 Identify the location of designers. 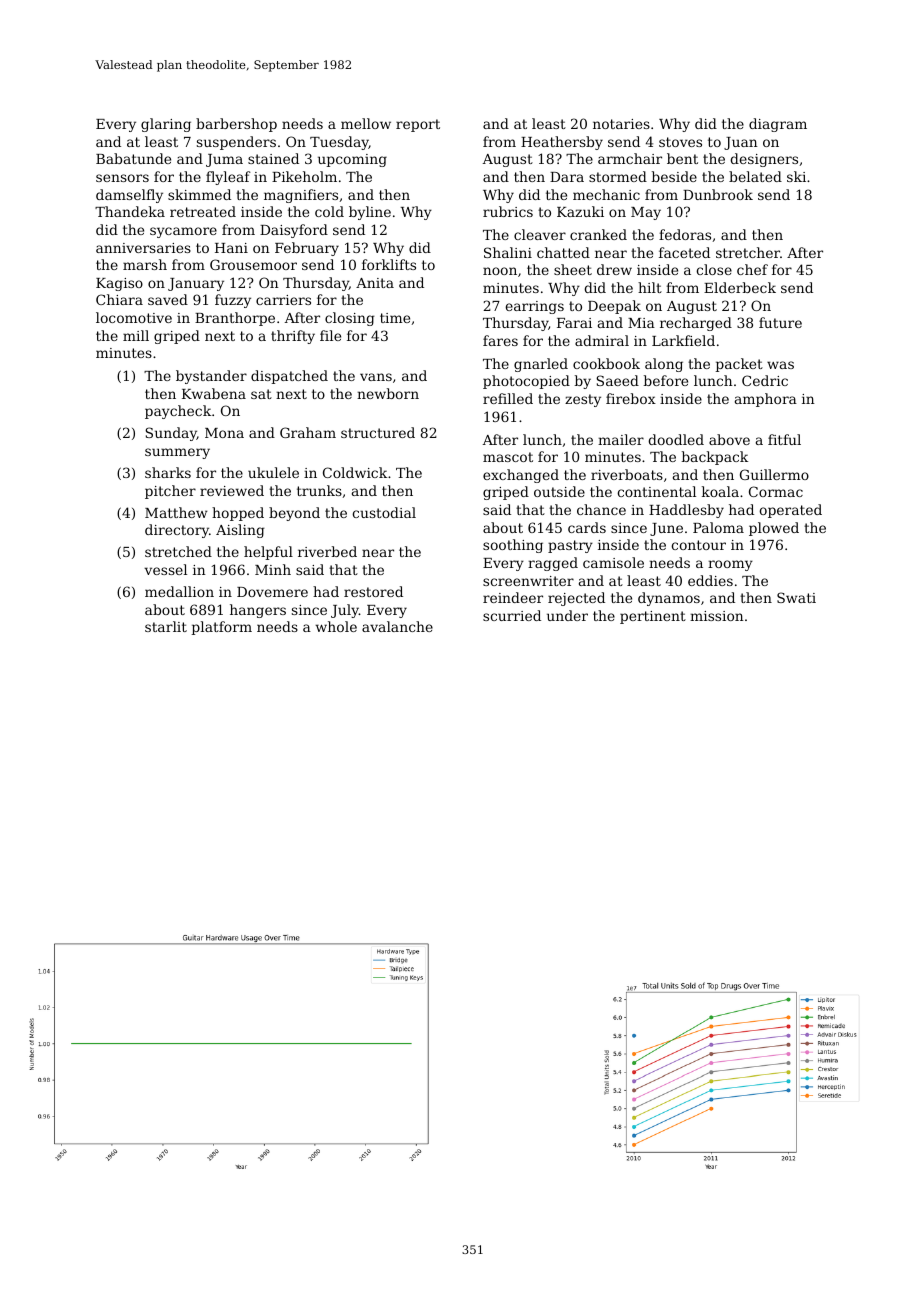
(764, 160).
